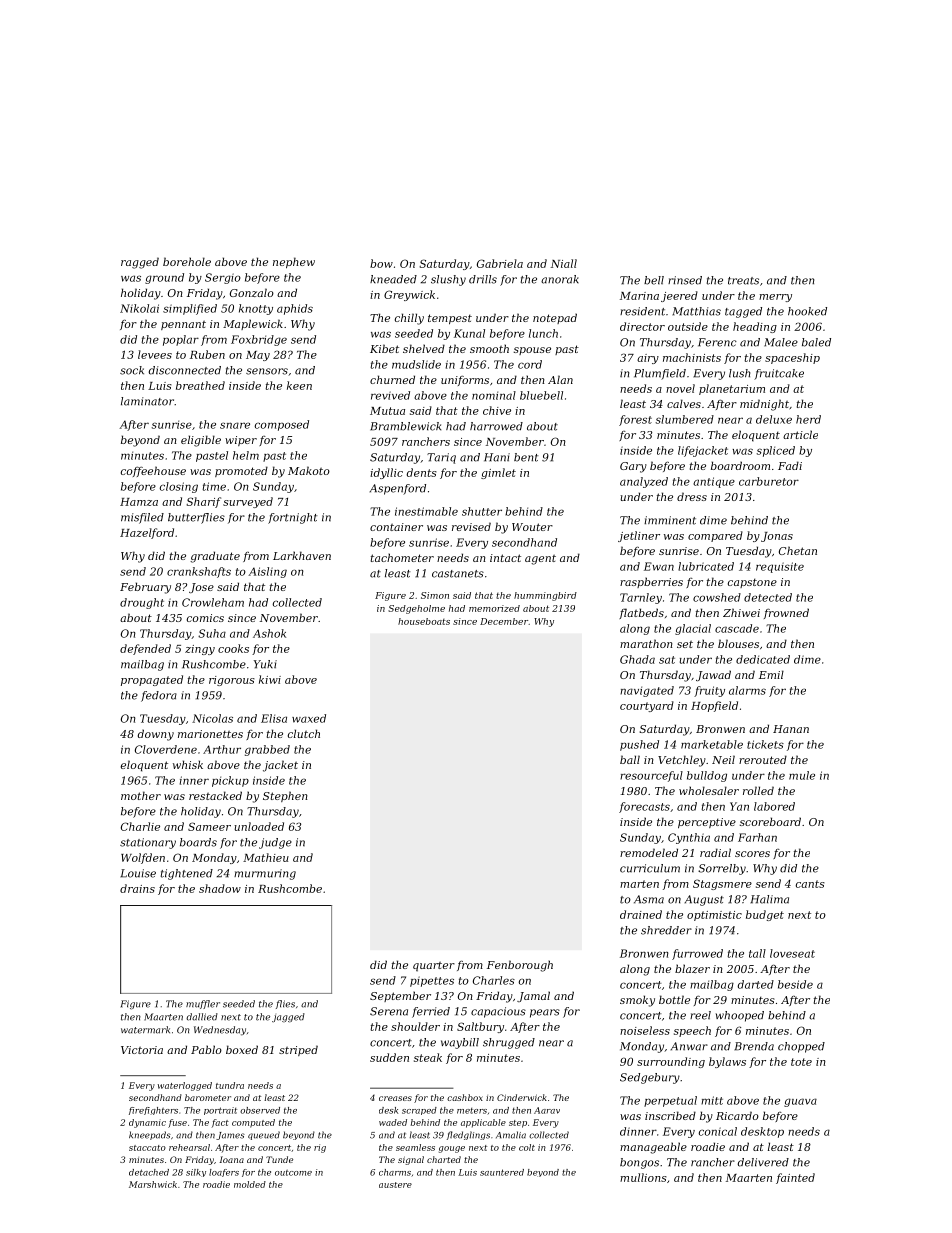 The width and height of the screenshot is (952, 1233). What do you see at coordinates (159, 696) in the screenshot?
I see `fedora` at bounding box center [159, 696].
